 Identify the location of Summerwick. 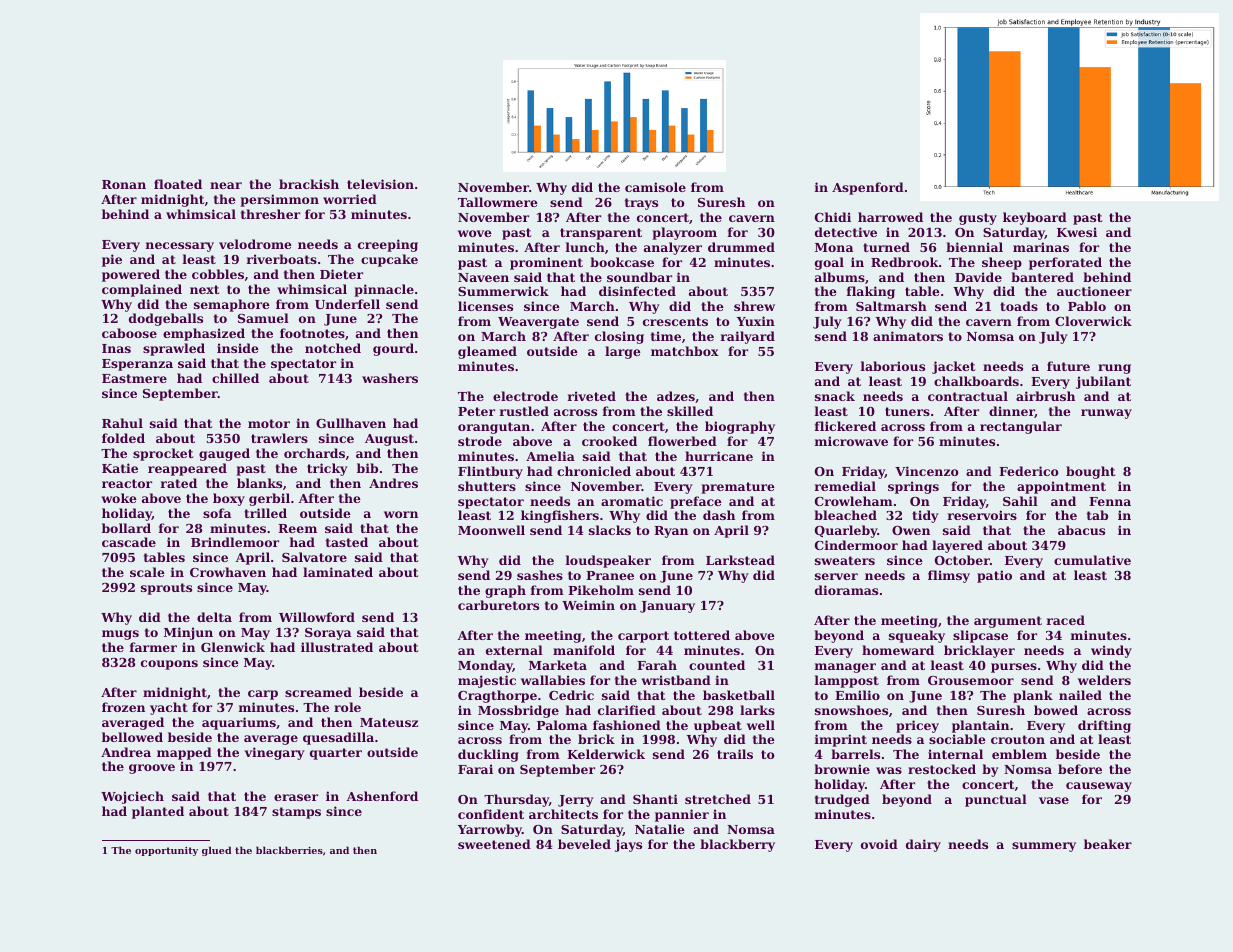
(503, 291).
